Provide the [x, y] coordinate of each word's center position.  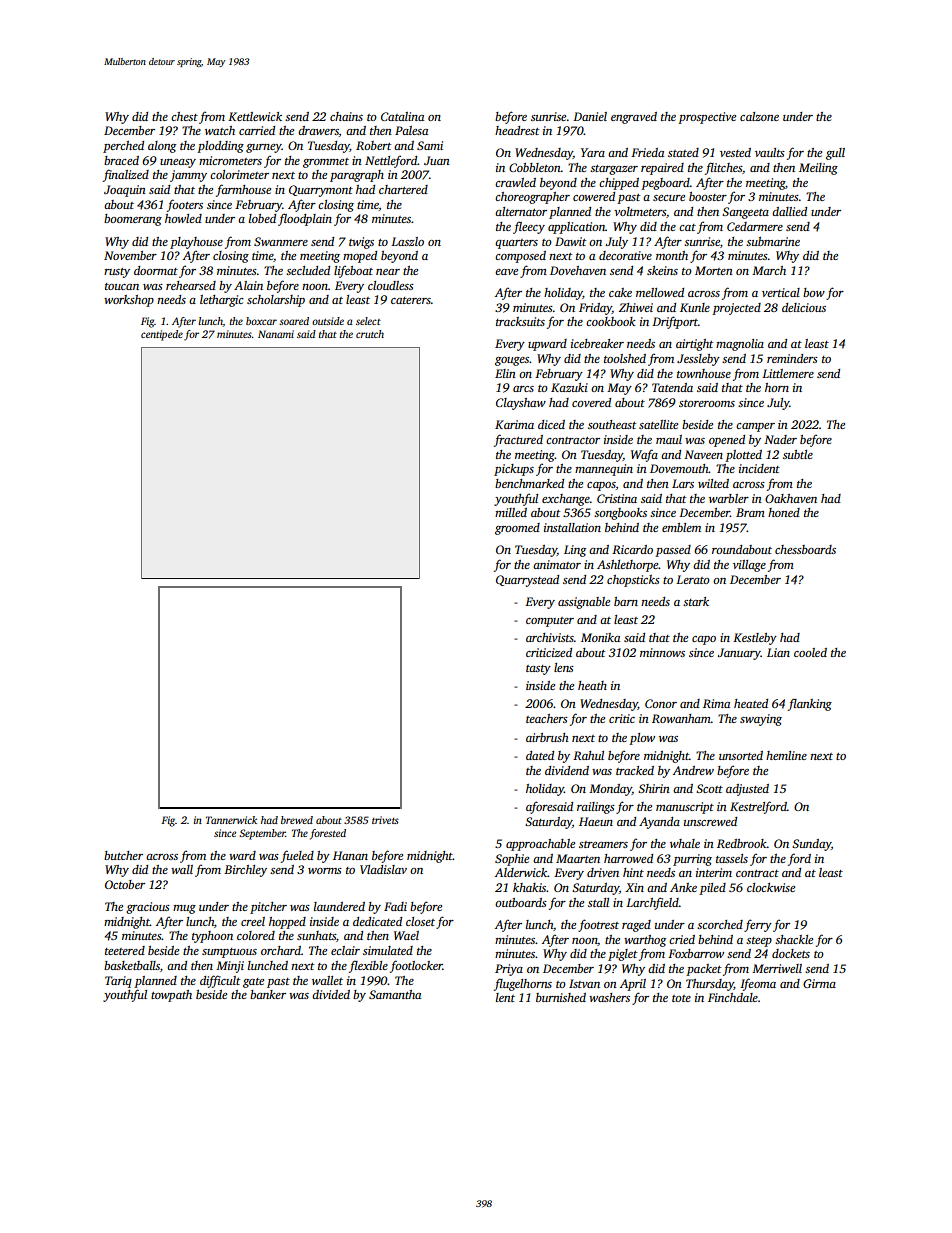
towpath [171, 996]
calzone [759, 116]
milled [511, 512]
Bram [750, 512]
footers [185, 205]
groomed [517, 529]
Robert [373, 145]
